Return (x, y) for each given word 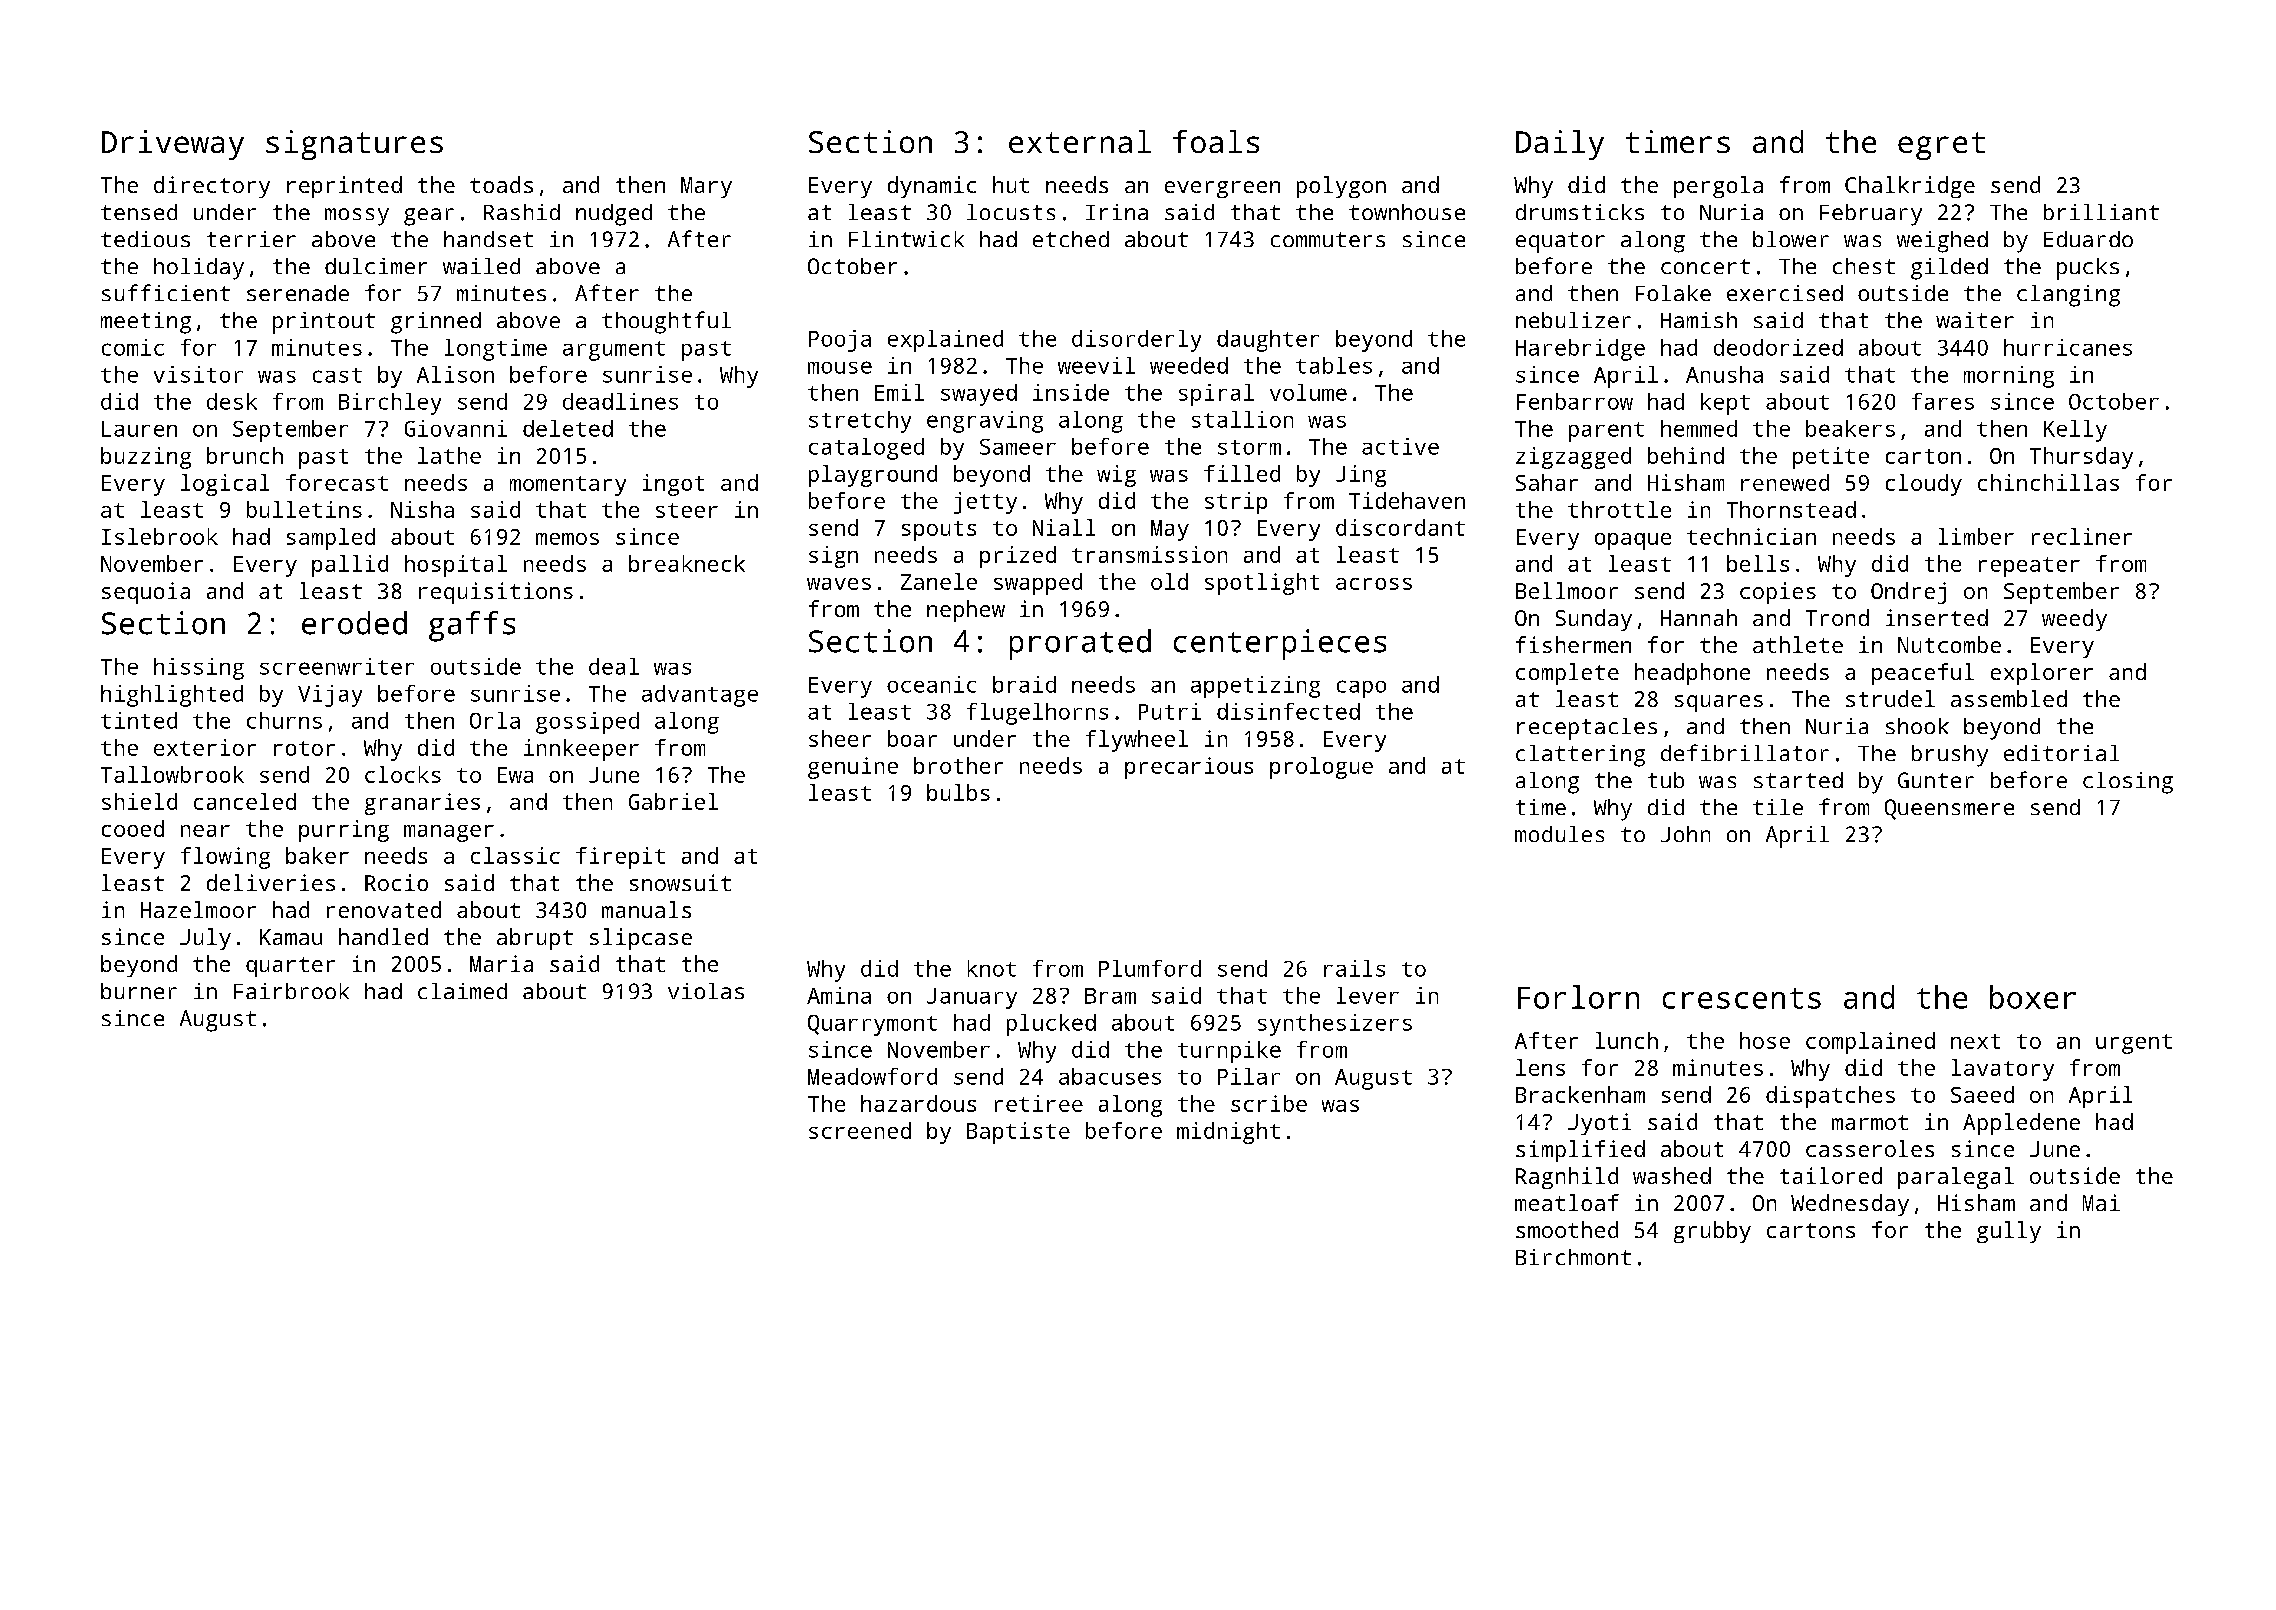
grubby (1712, 1232)
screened (860, 1130)
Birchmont (1573, 1257)
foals (1216, 141)
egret (1941, 146)
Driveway (173, 145)
